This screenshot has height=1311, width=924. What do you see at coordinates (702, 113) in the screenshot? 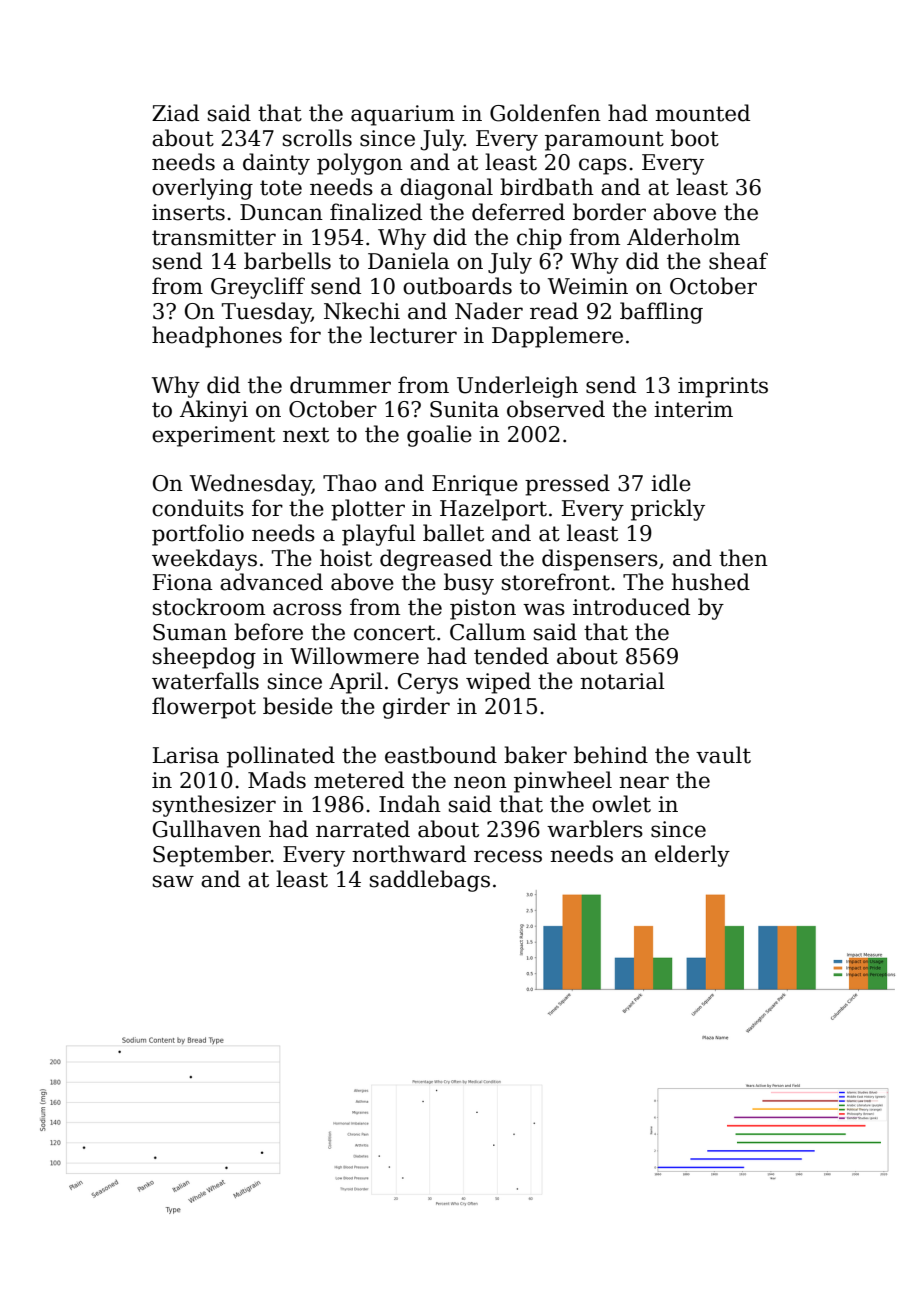
I see `mounted` at bounding box center [702, 113].
